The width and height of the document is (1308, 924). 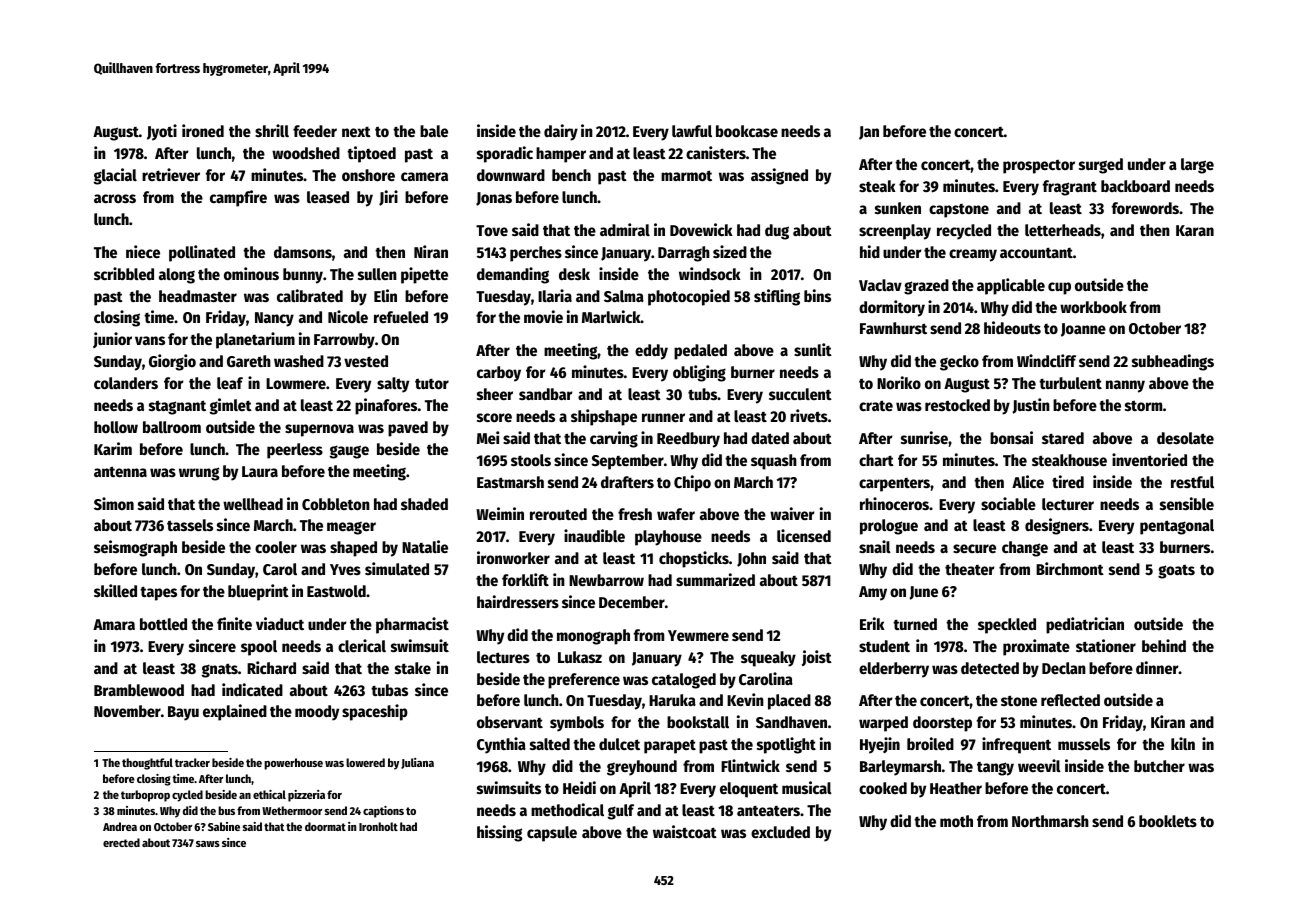 What do you see at coordinates (260, 471) in the document?
I see `Laura` at bounding box center [260, 471].
